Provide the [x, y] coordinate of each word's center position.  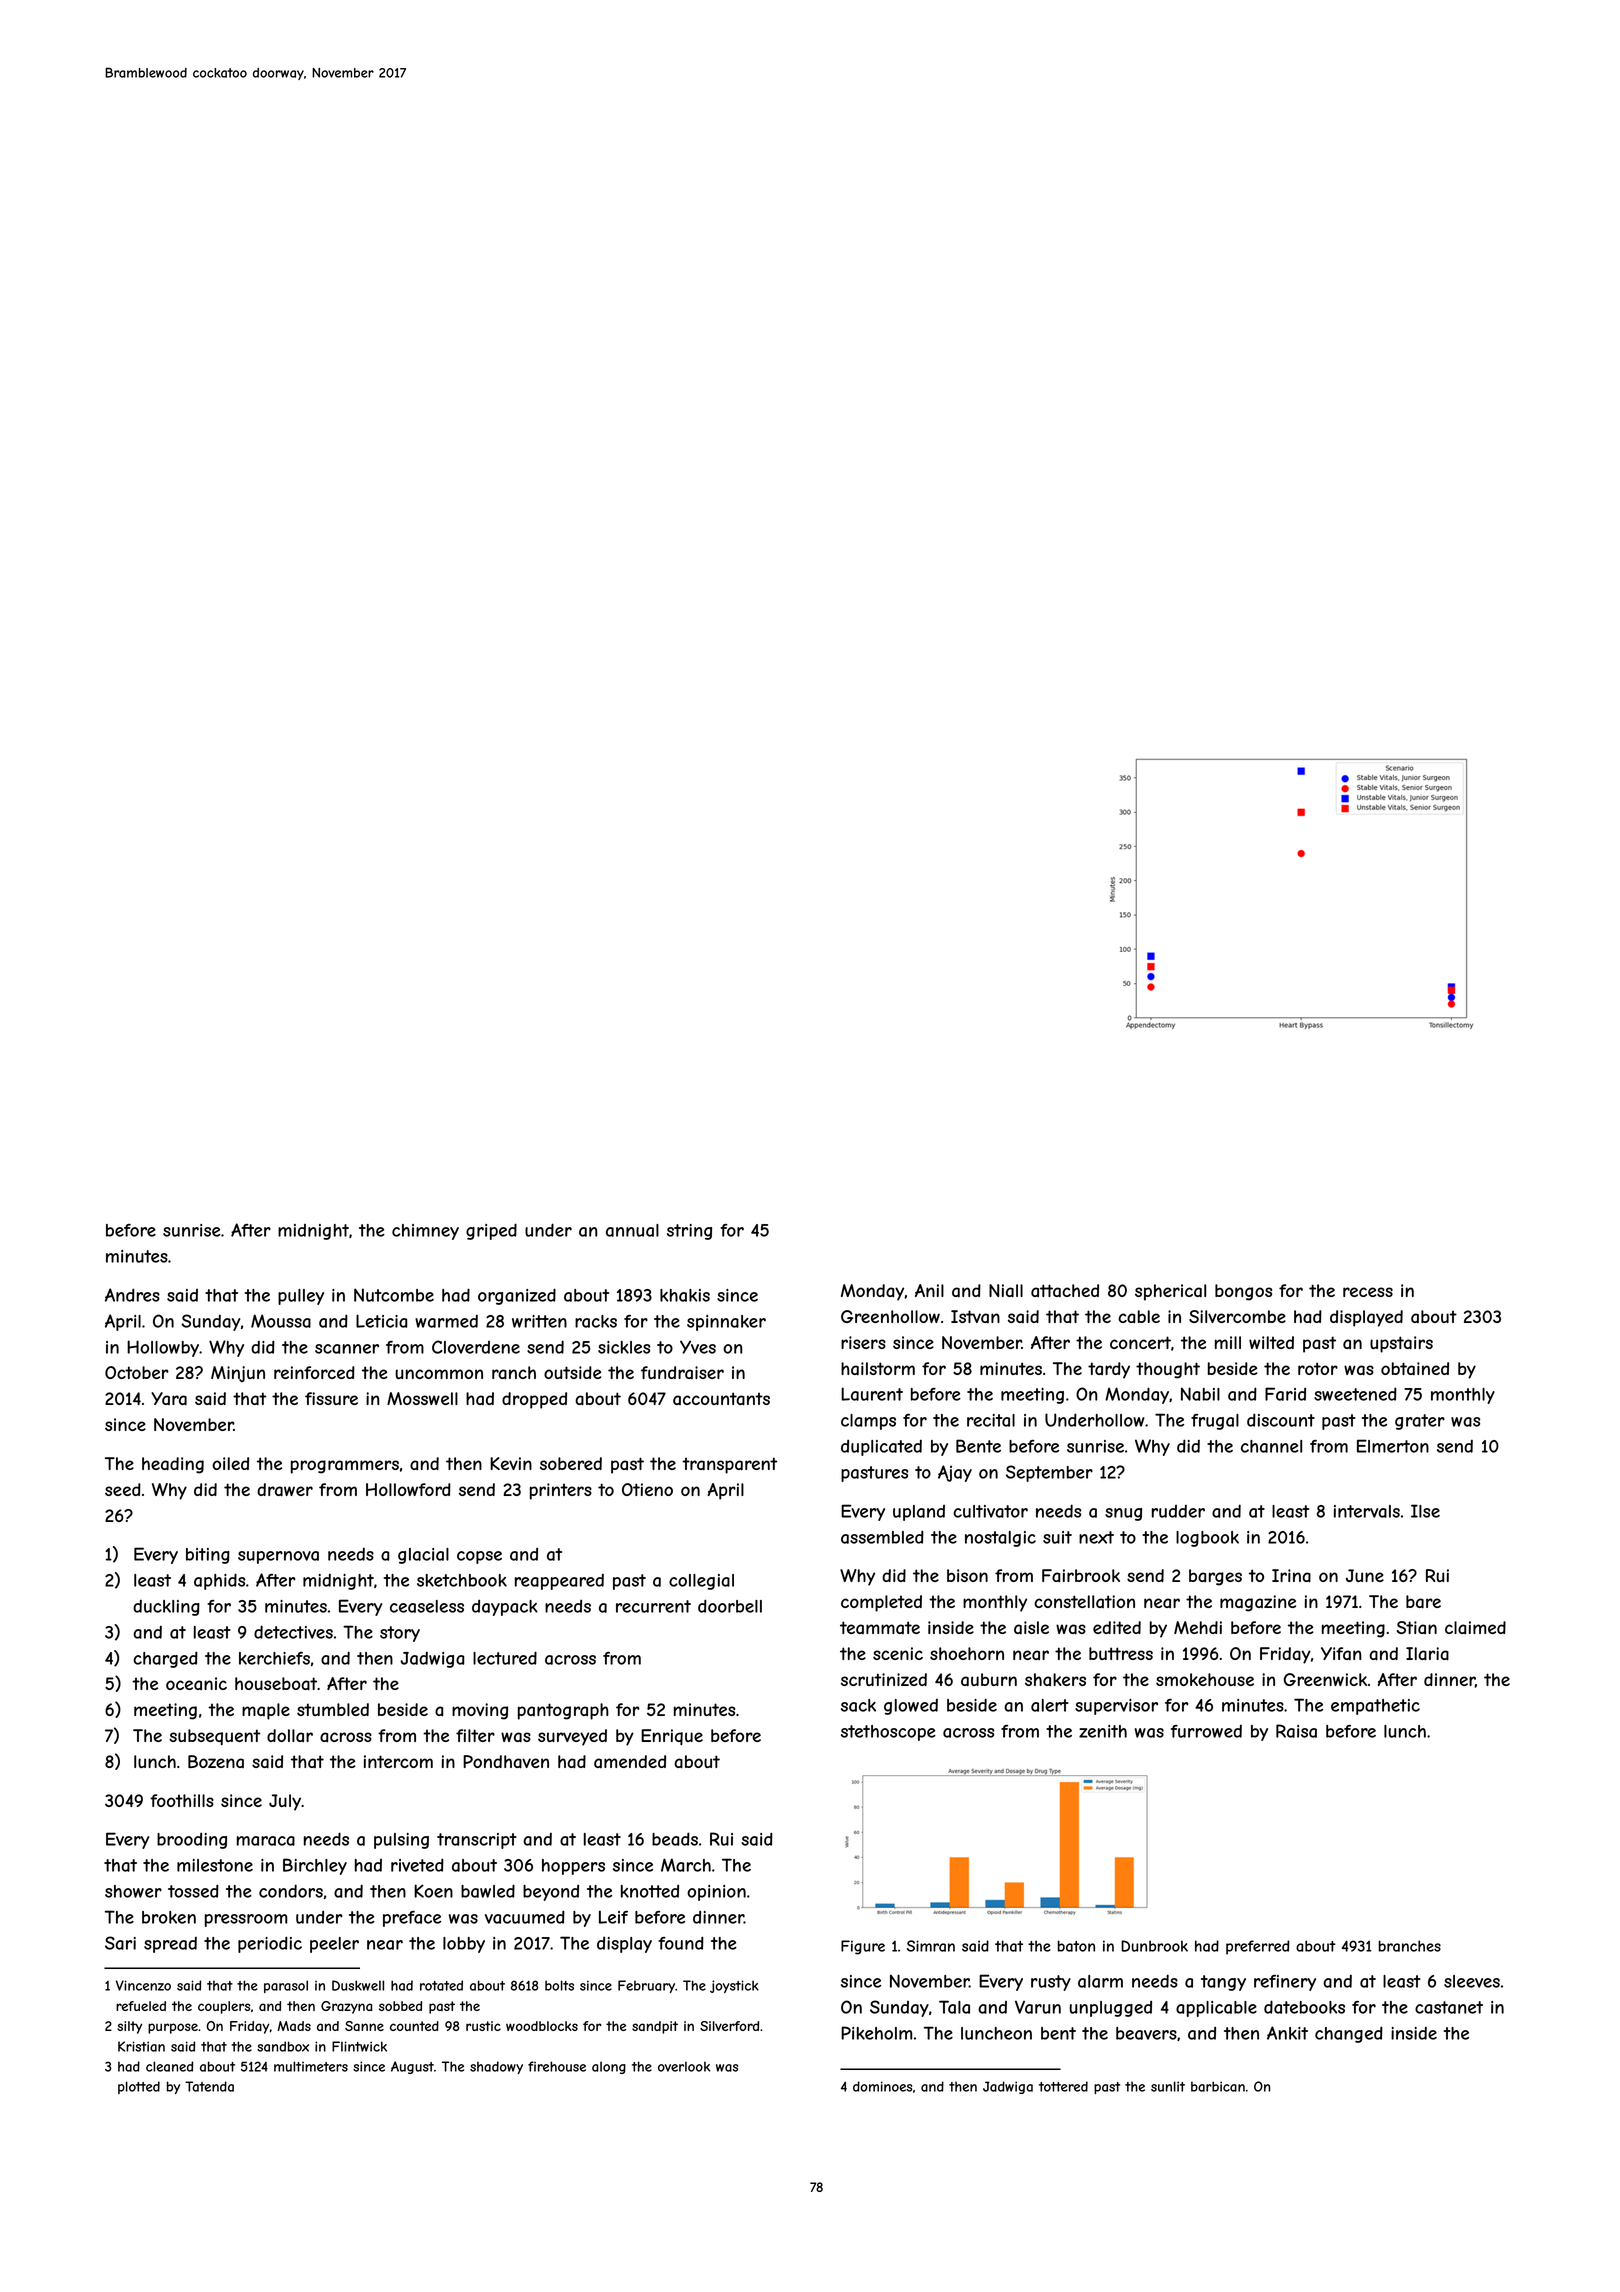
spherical [1170, 1292]
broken [169, 1917]
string [689, 1232]
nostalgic [1000, 1539]
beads [675, 1839]
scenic [898, 1653]
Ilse [1425, 1511]
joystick [734, 1986]
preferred [1257, 1947]
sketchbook [462, 1580]
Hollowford [408, 1489]
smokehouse [1205, 1679]
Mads [294, 2026]
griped [491, 1231]
